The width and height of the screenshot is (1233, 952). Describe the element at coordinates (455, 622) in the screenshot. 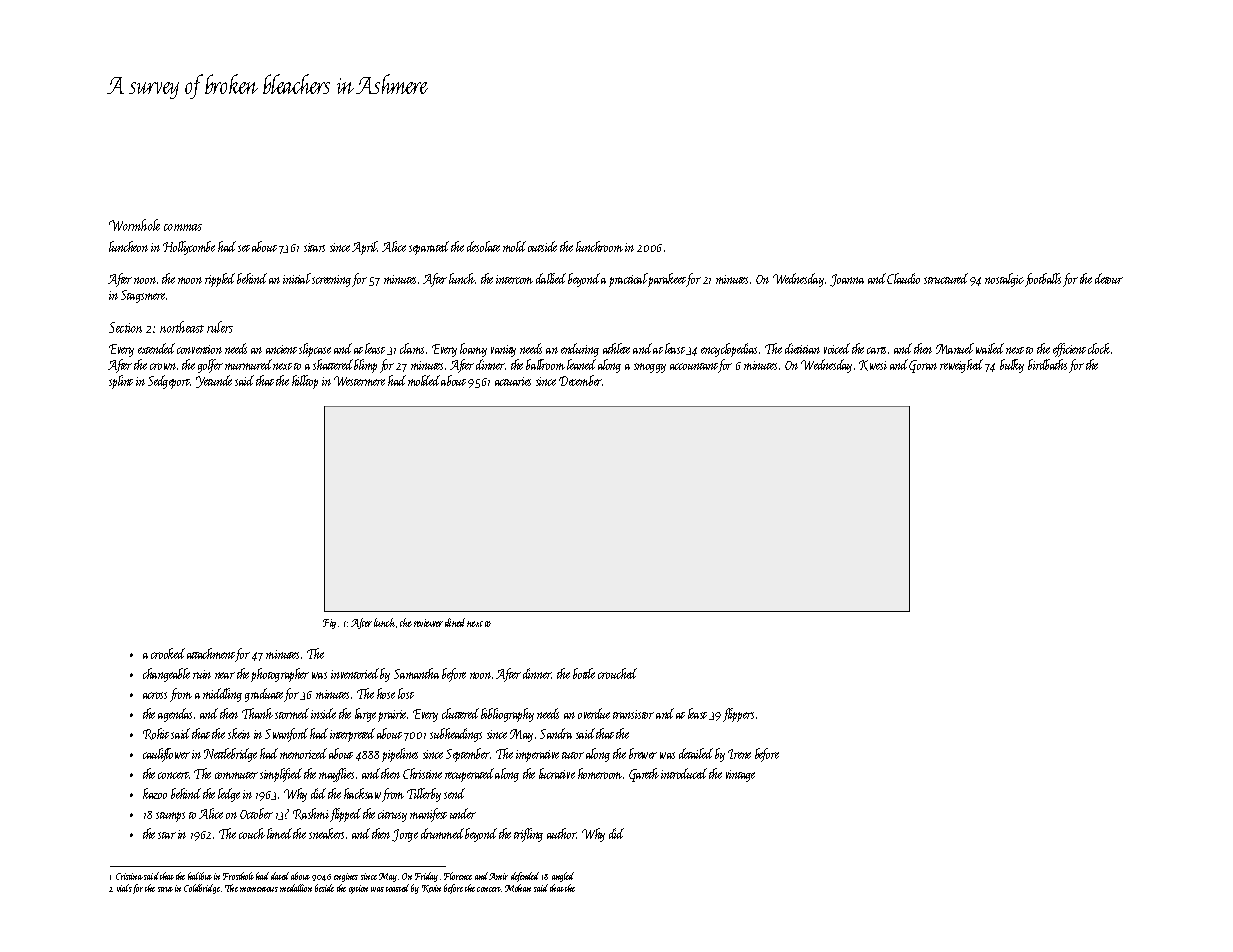

I see `dined` at that location.
